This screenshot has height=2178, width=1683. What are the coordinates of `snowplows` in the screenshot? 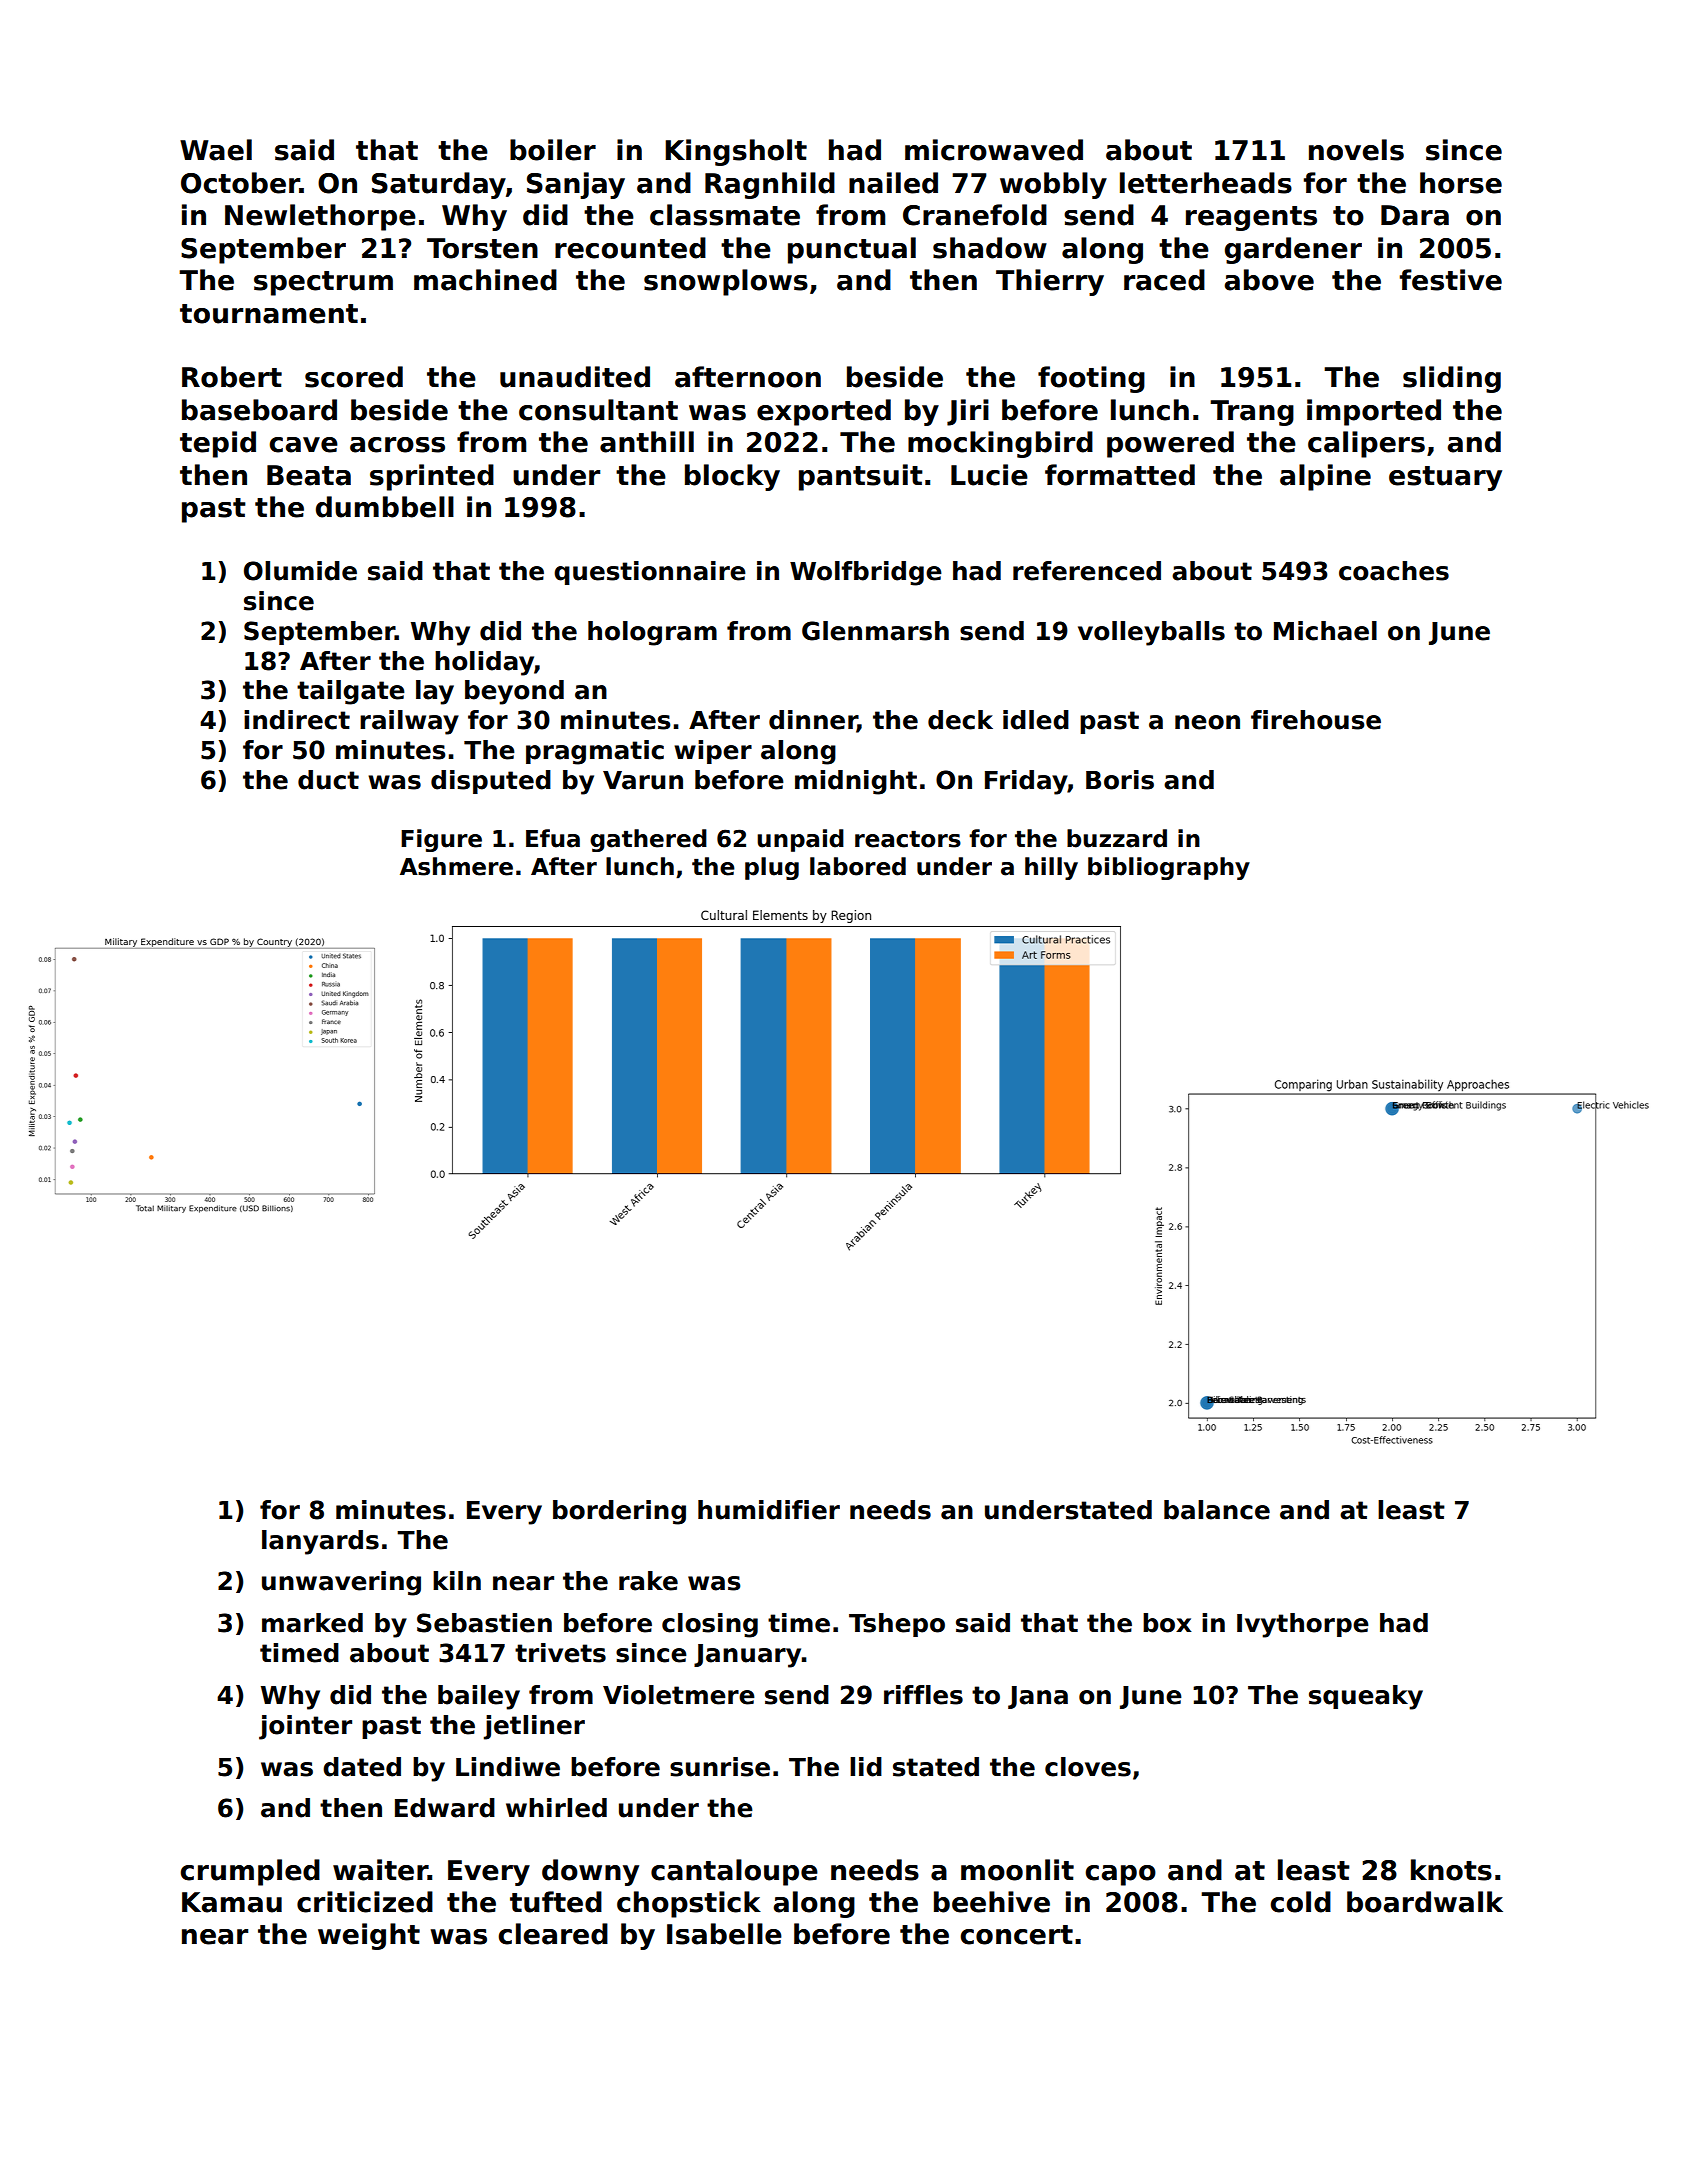 It's located at (726, 282).
